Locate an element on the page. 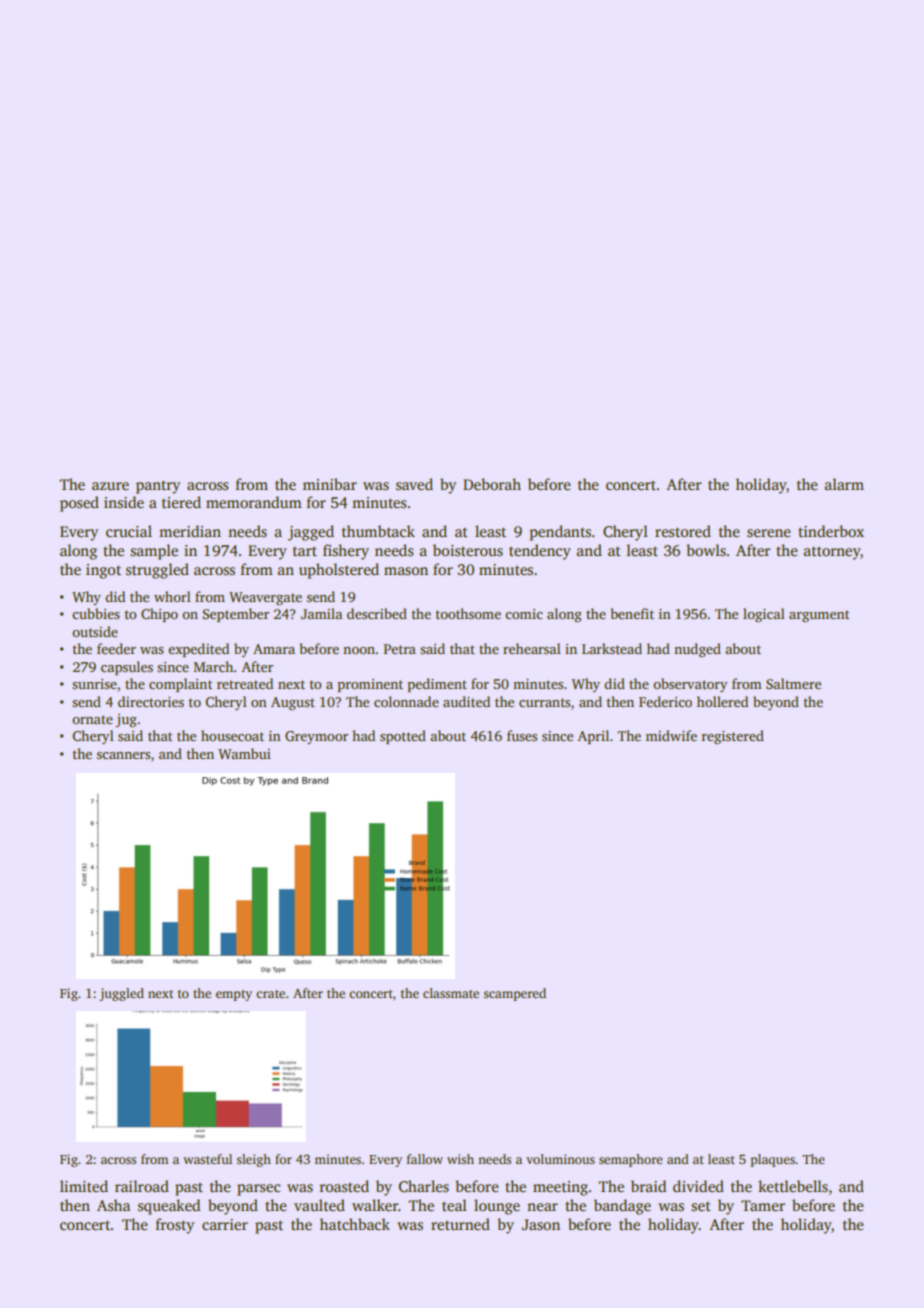 This image has width=924, height=1308. pantry is located at coordinates (158, 487).
